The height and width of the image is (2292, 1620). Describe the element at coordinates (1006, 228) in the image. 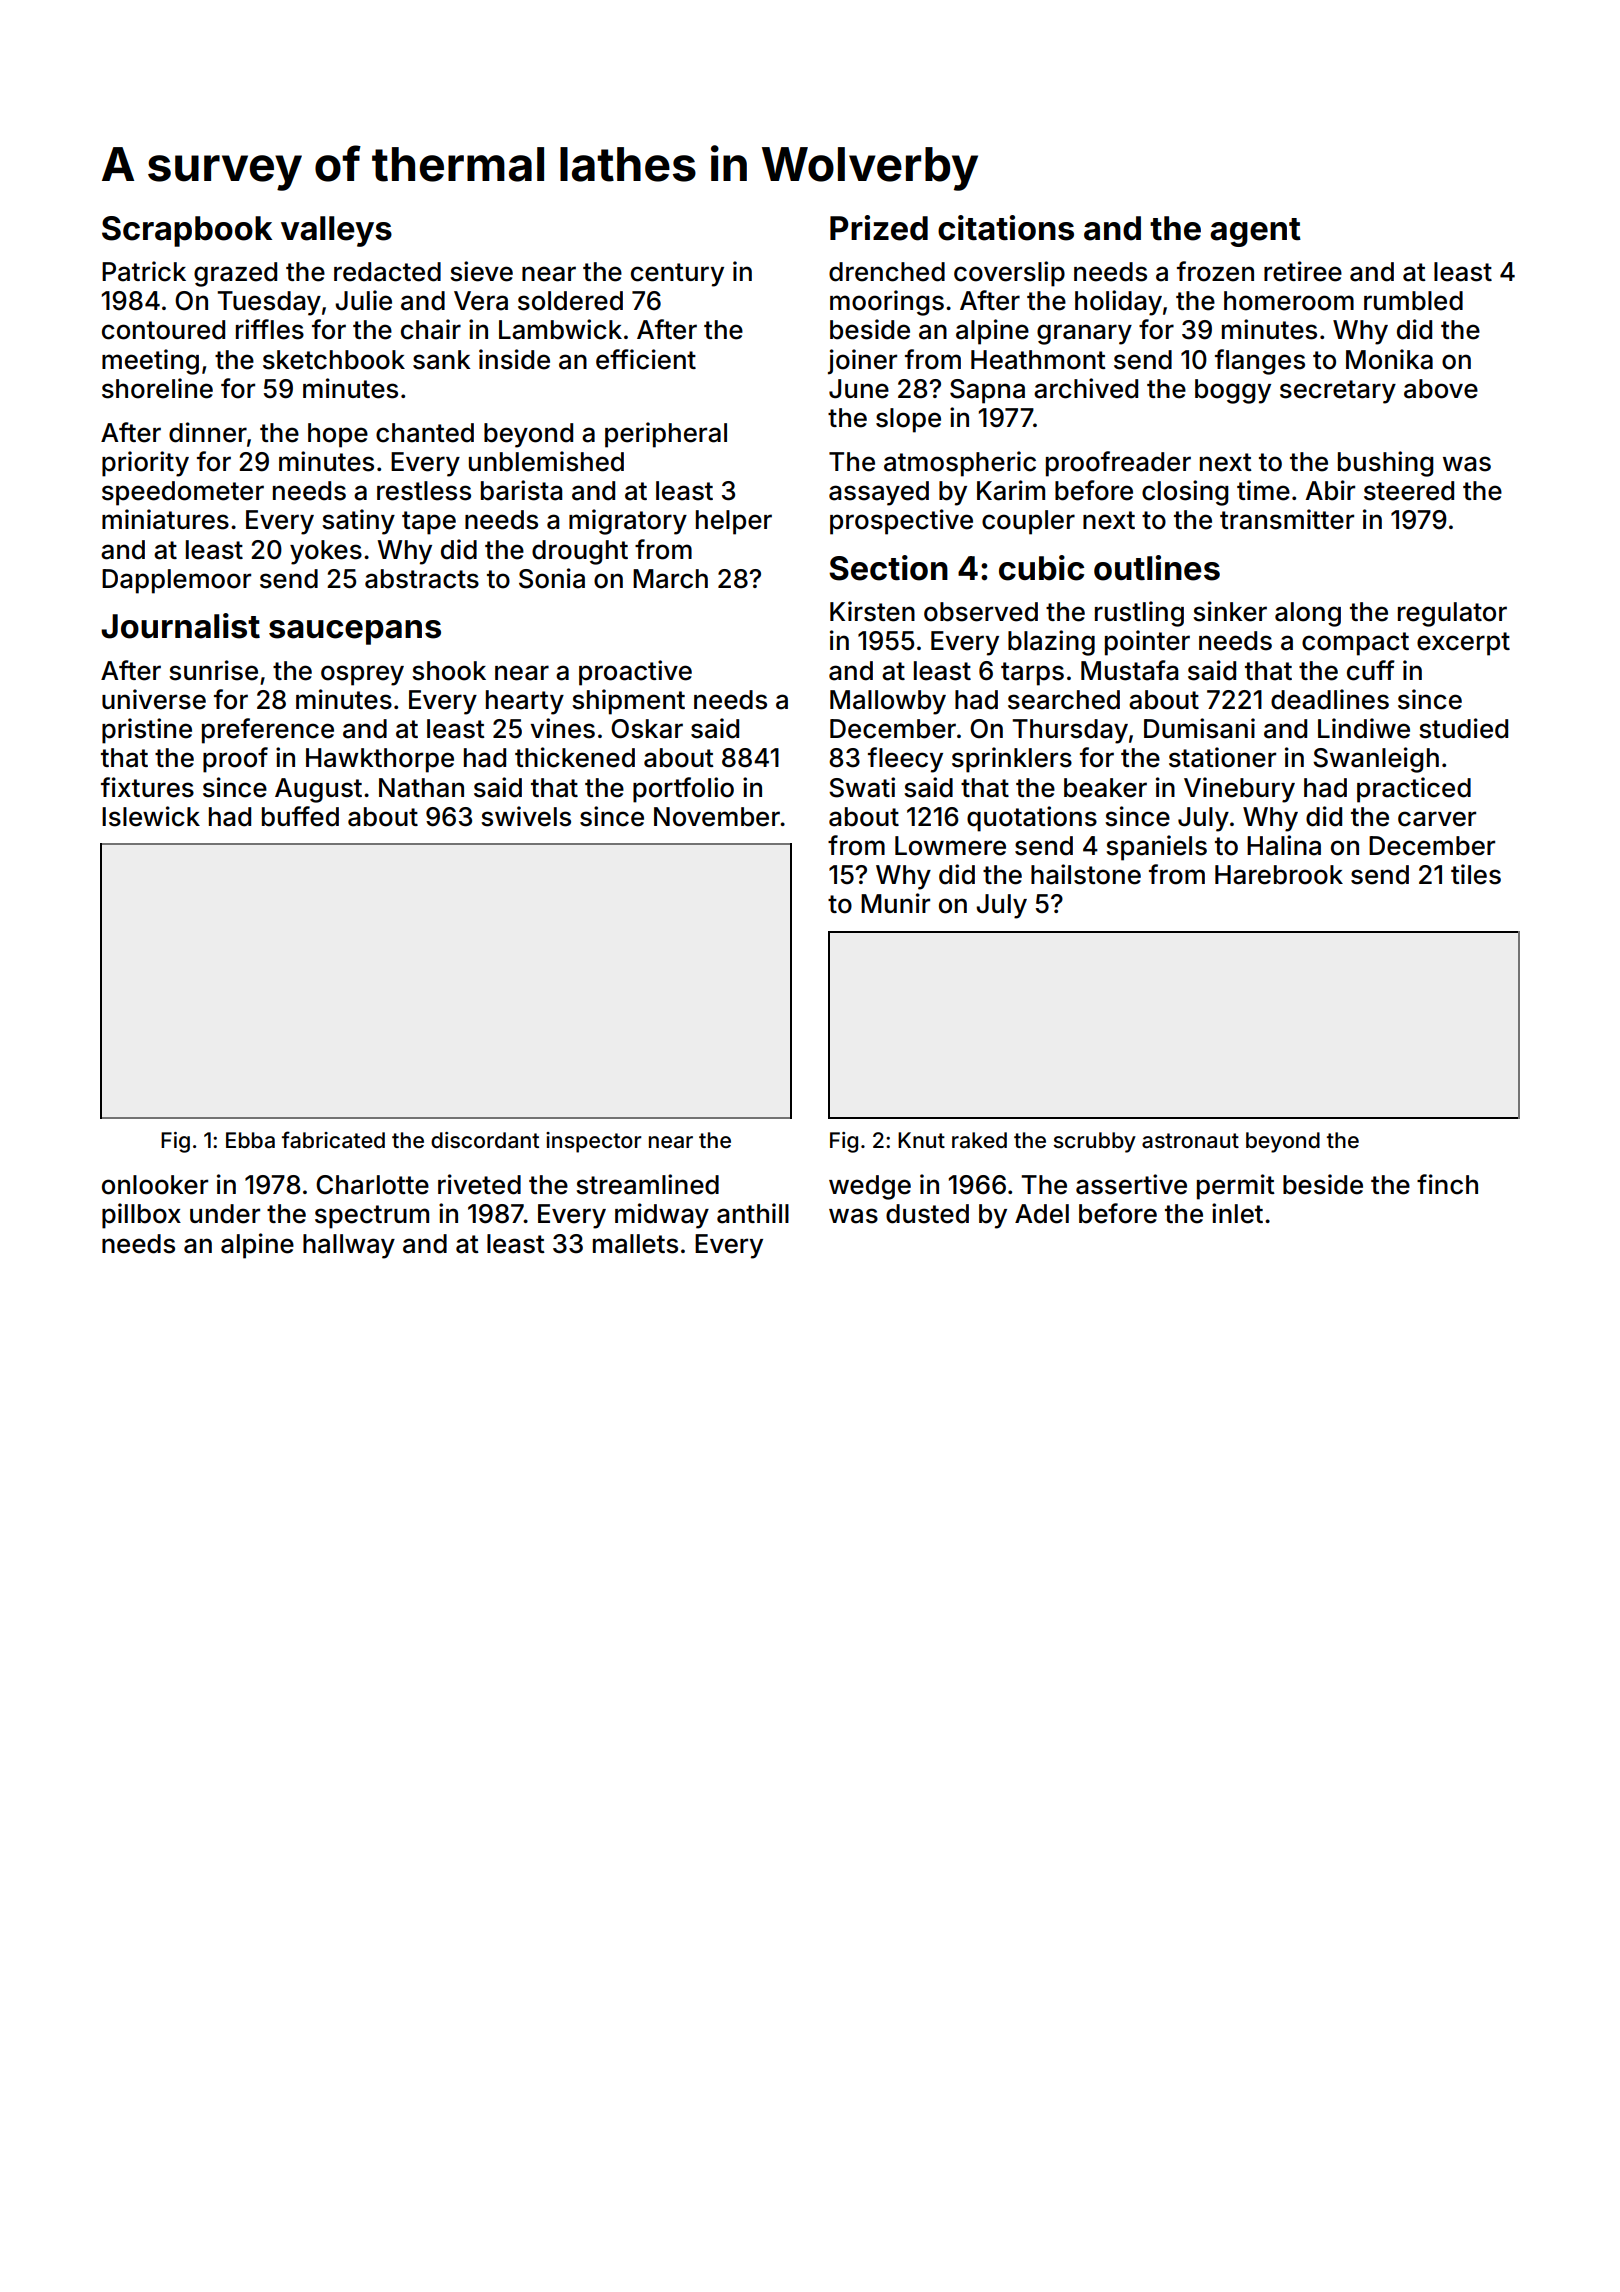

I see `citations` at that location.
